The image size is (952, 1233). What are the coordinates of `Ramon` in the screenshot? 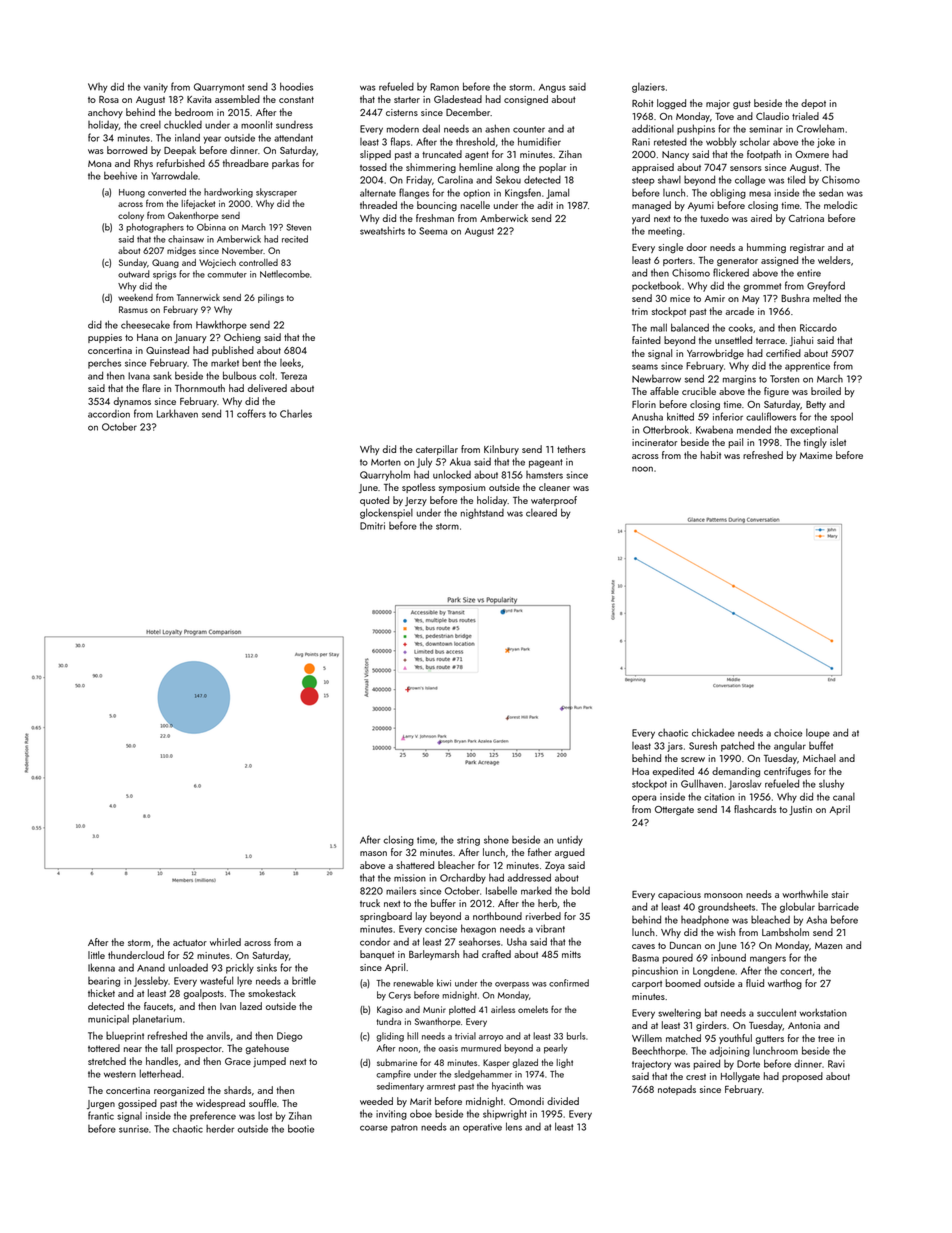 It's located at (444, 87).
